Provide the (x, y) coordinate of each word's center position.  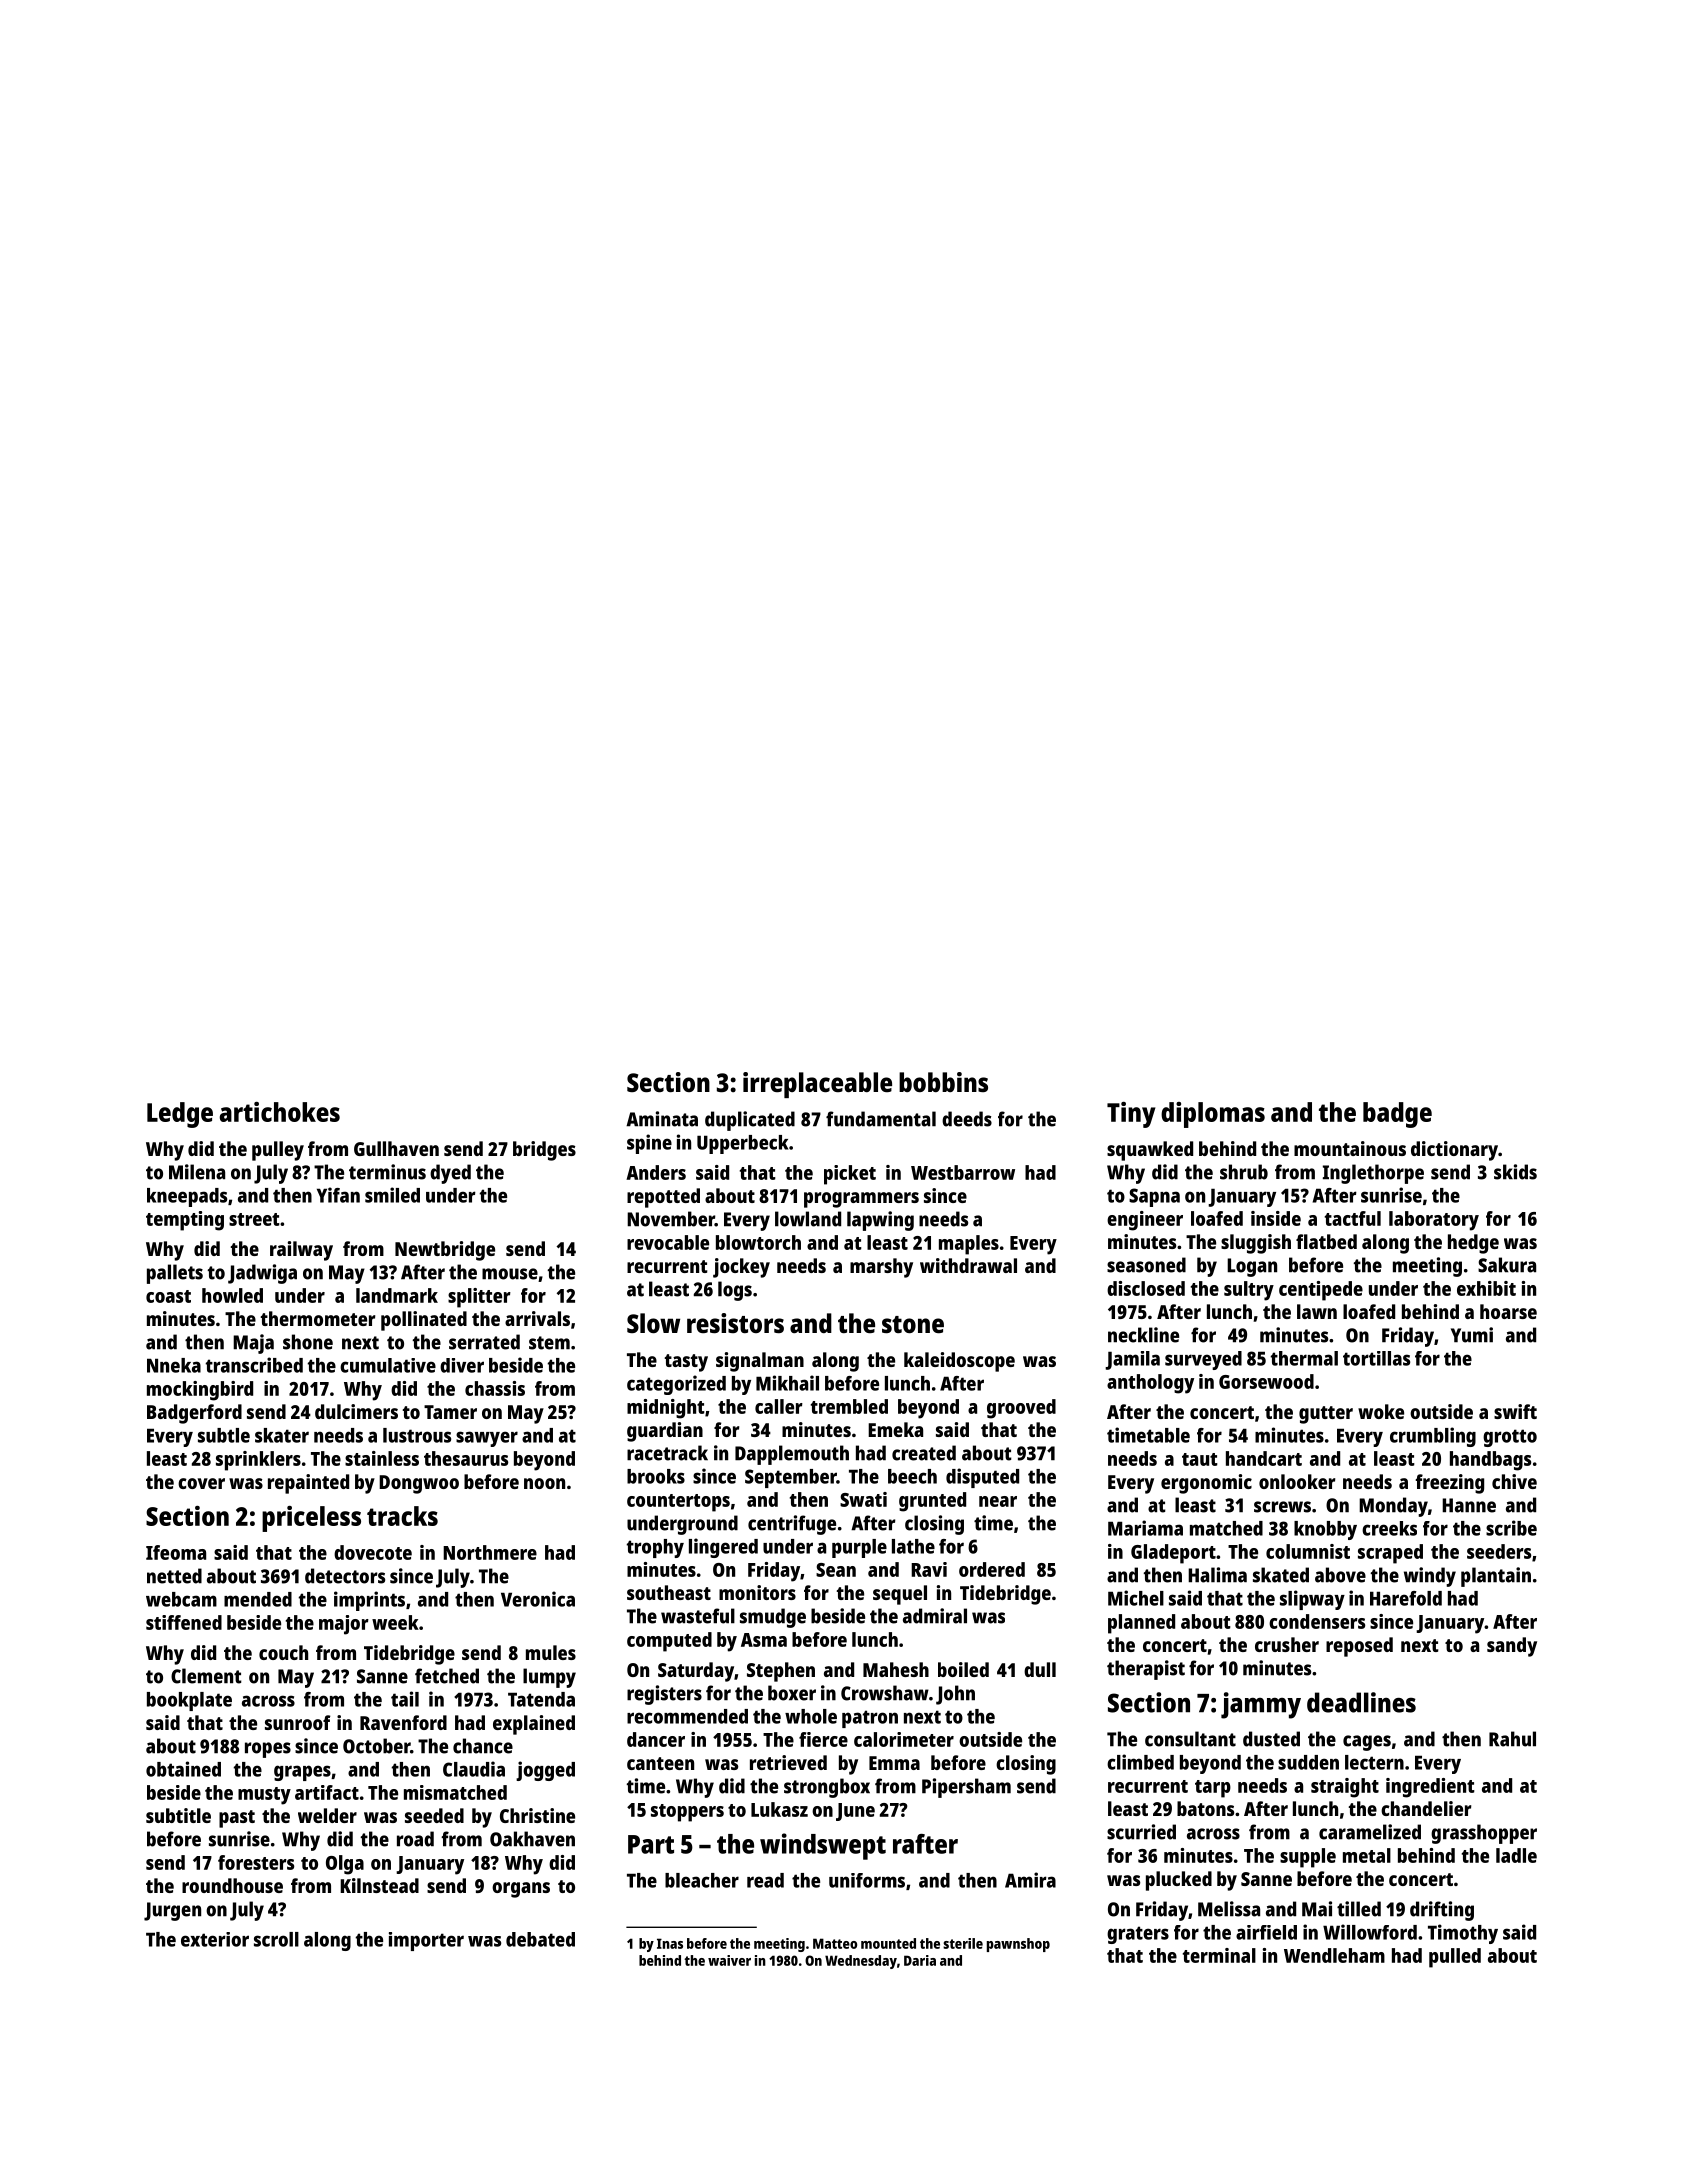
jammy (1261, 1705)
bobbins (943, 1082)
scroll (276, 1939)
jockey (741, 1268)
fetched (447, 1676)
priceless (311, 1519)
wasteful (698, 1616)
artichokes (279, 1112)
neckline (1143, 1335)
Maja (253, 1344)
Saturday (696, 1672)
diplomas (1213, 1115)
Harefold (1406, 1598)
